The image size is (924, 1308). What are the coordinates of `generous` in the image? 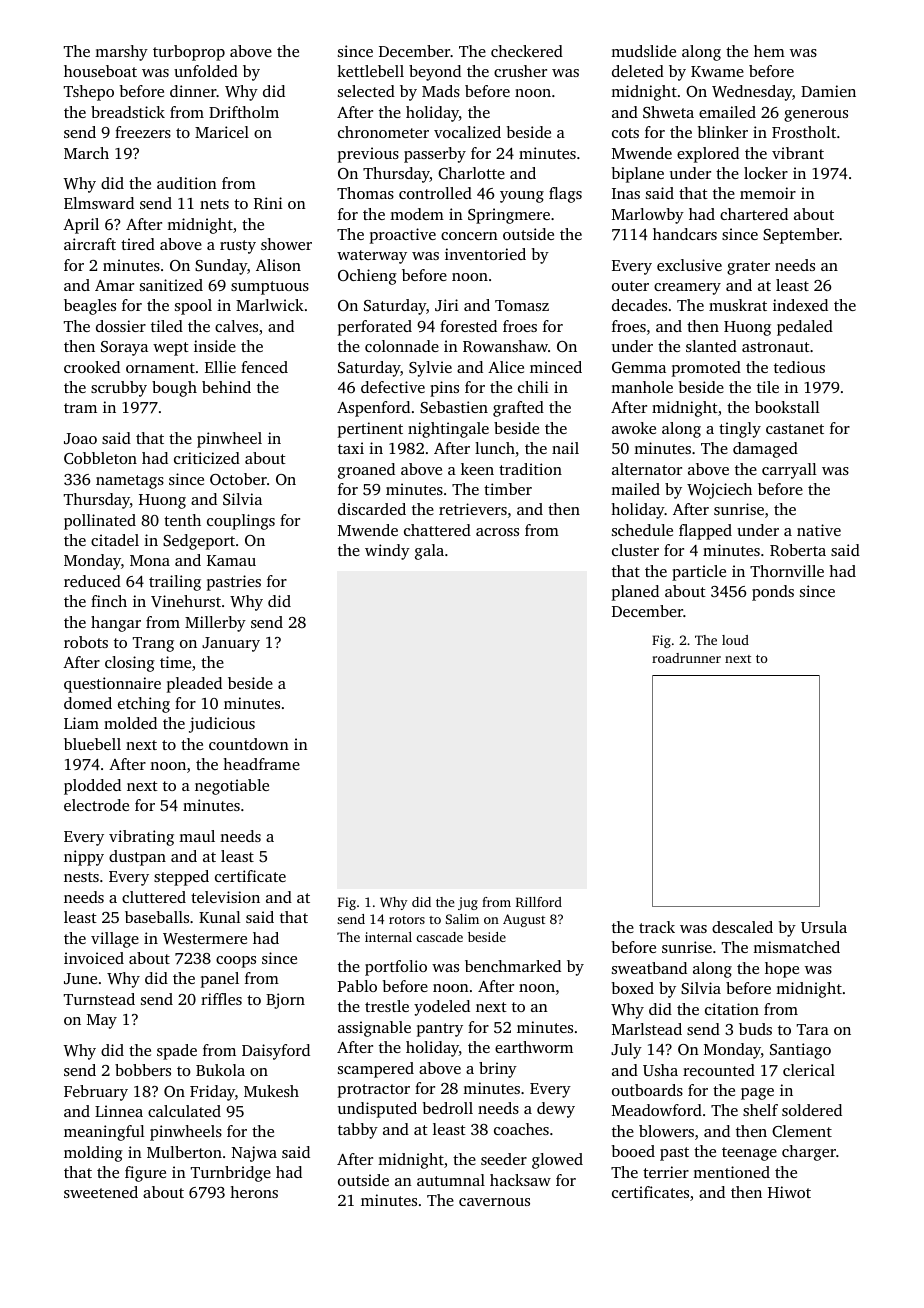 It's located at (816, 116).
